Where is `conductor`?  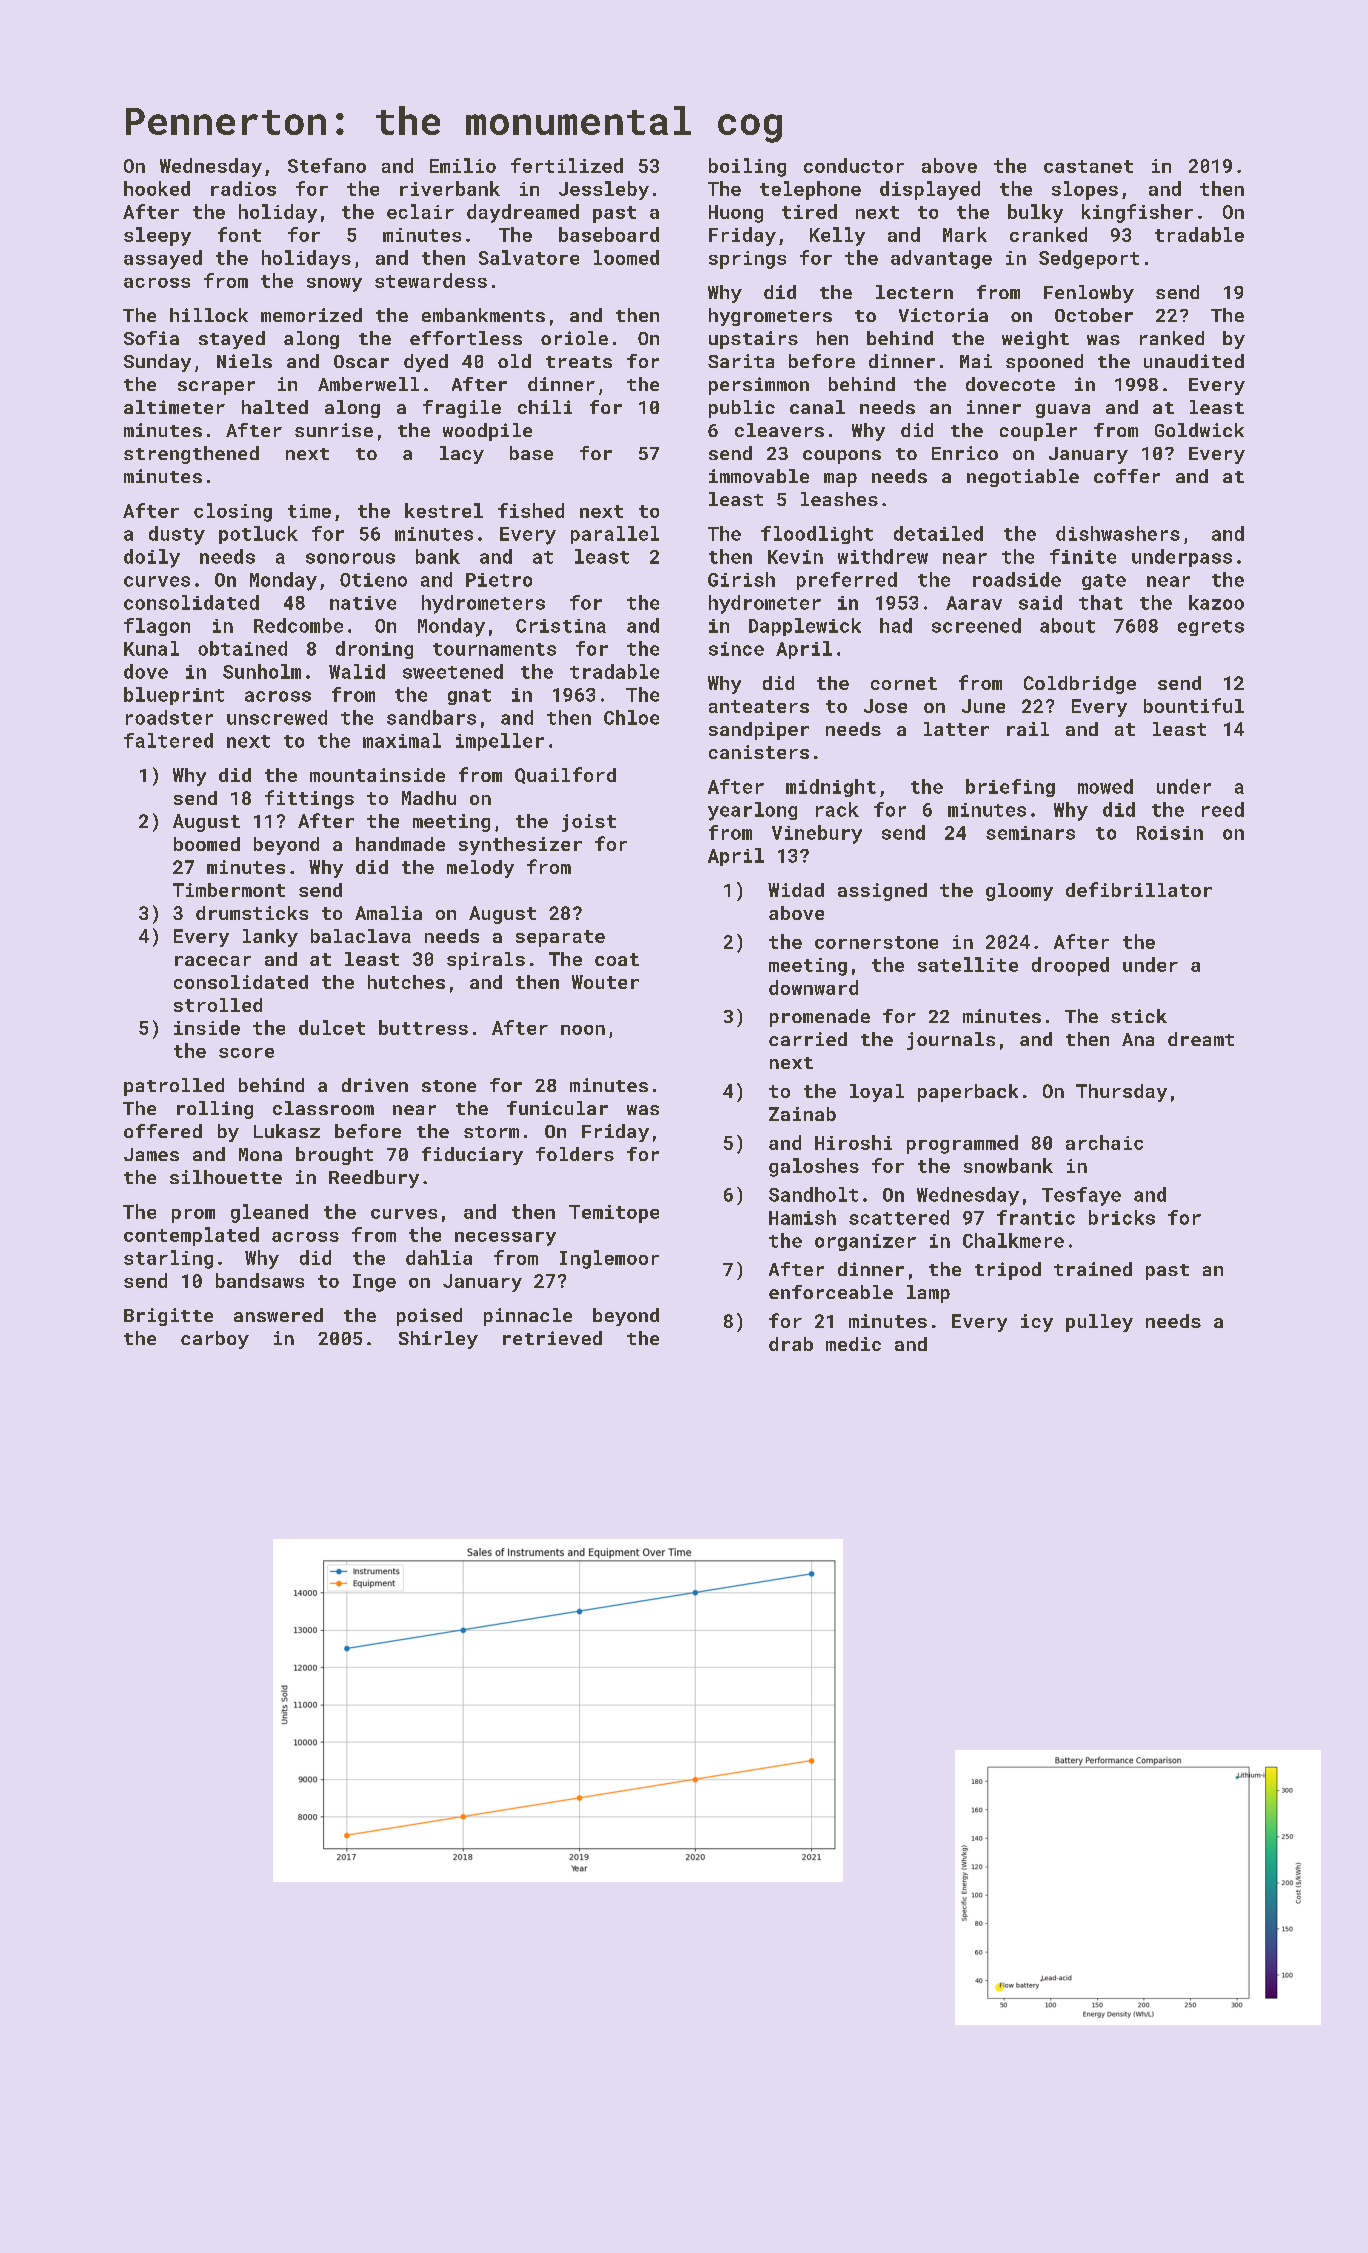
conductor is located at coordinates (854, 165).
